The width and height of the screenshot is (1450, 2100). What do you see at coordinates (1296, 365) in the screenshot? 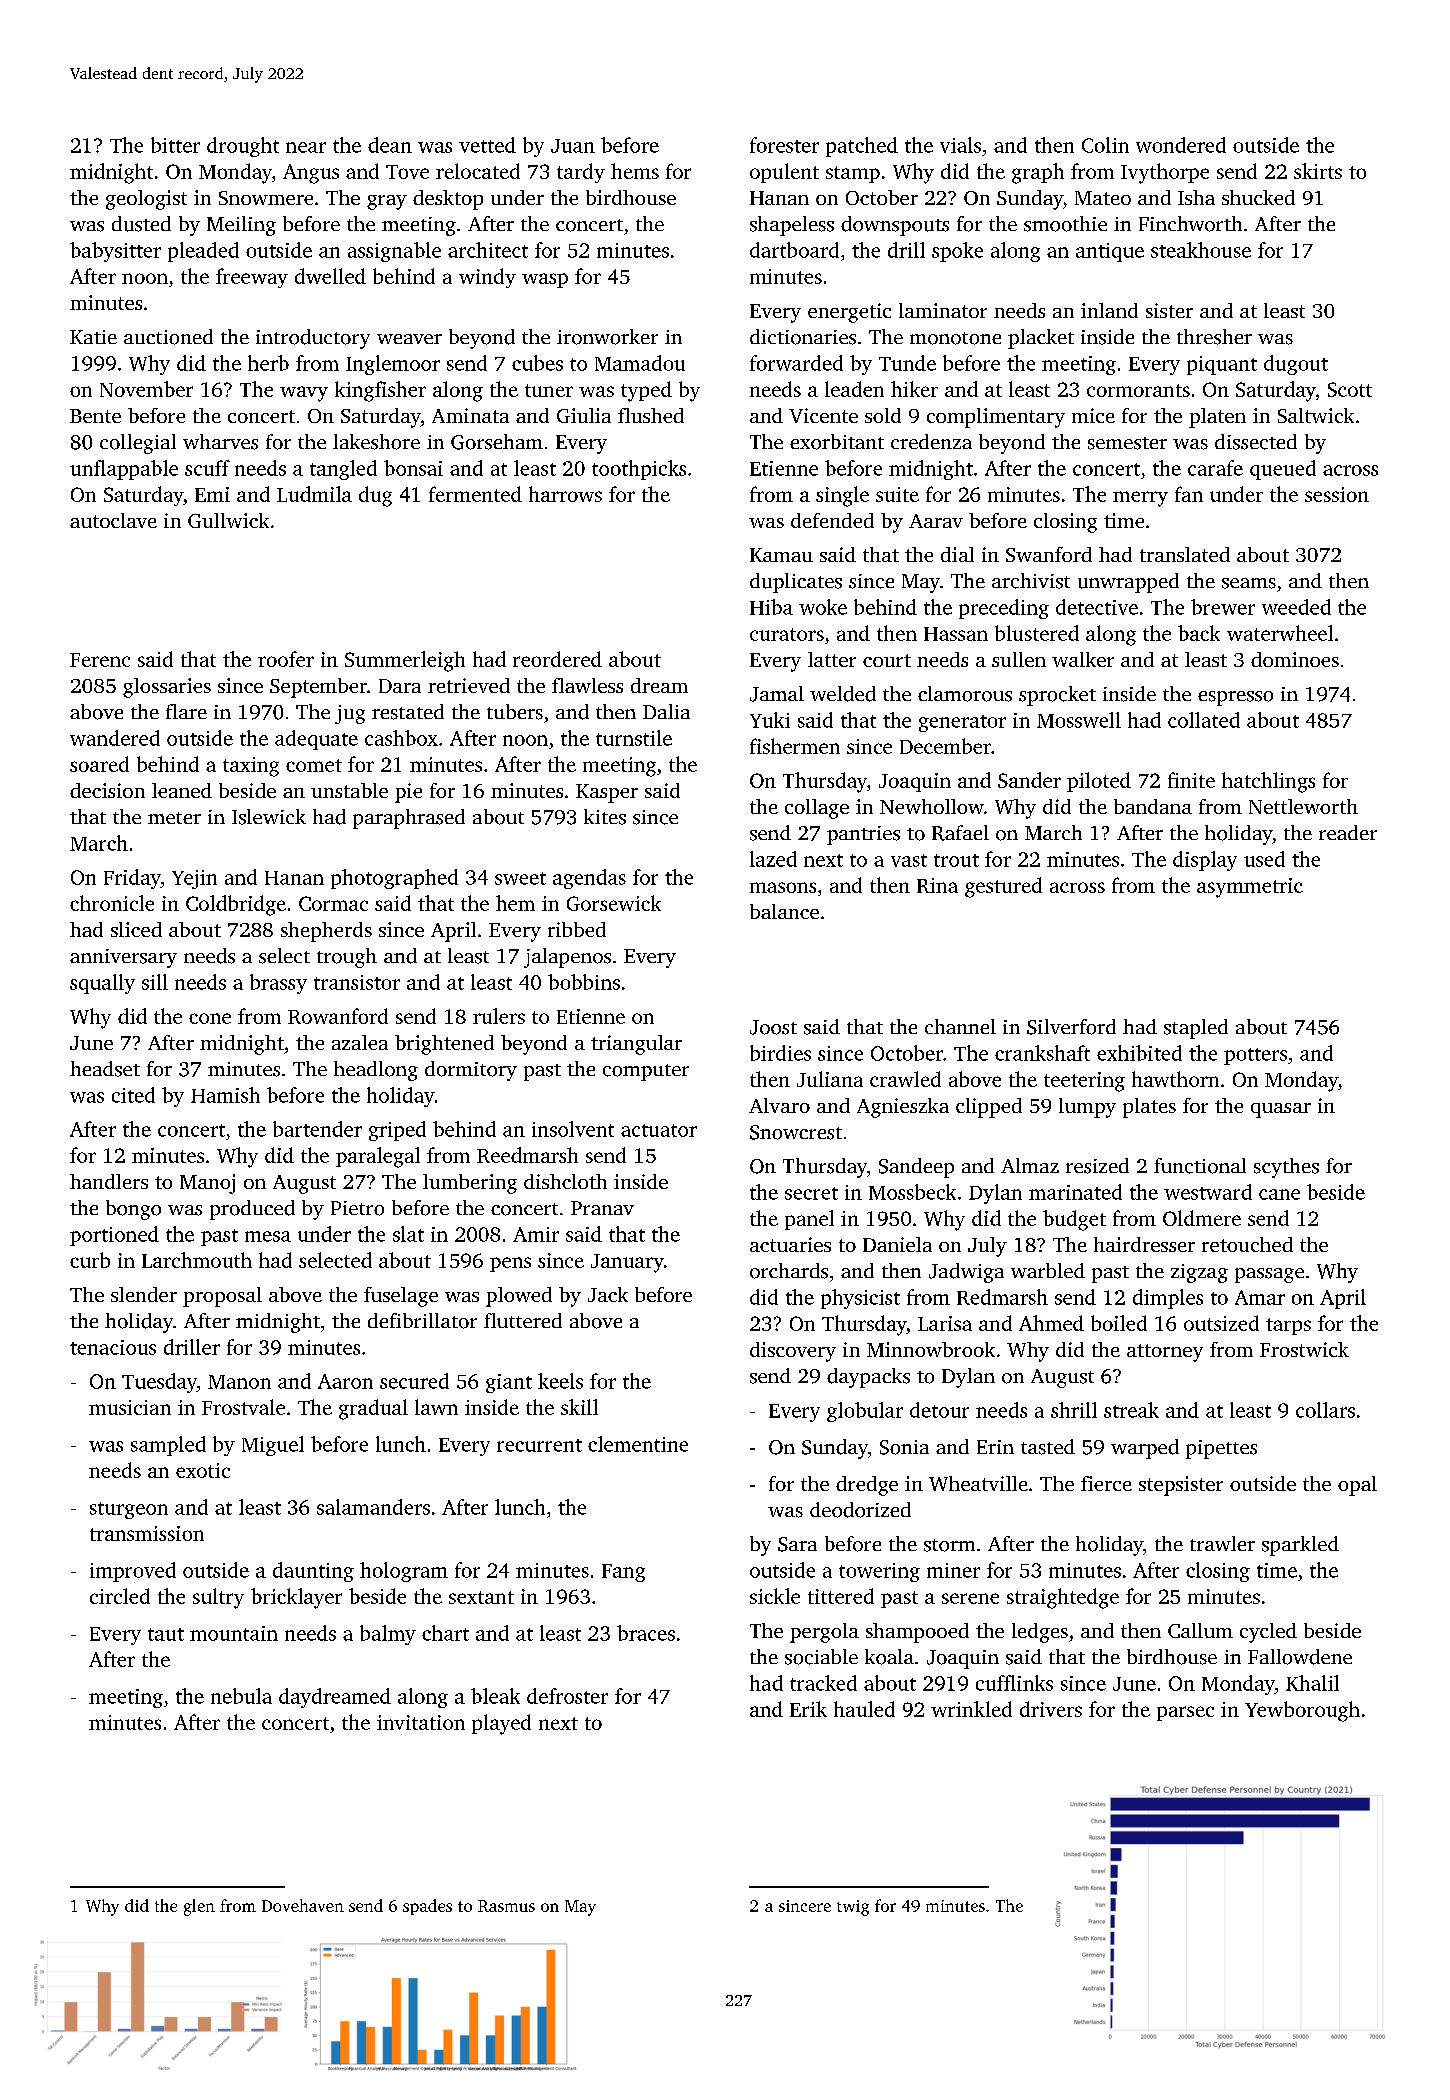
I see `dugout` at bounding box center [1296, 365].
